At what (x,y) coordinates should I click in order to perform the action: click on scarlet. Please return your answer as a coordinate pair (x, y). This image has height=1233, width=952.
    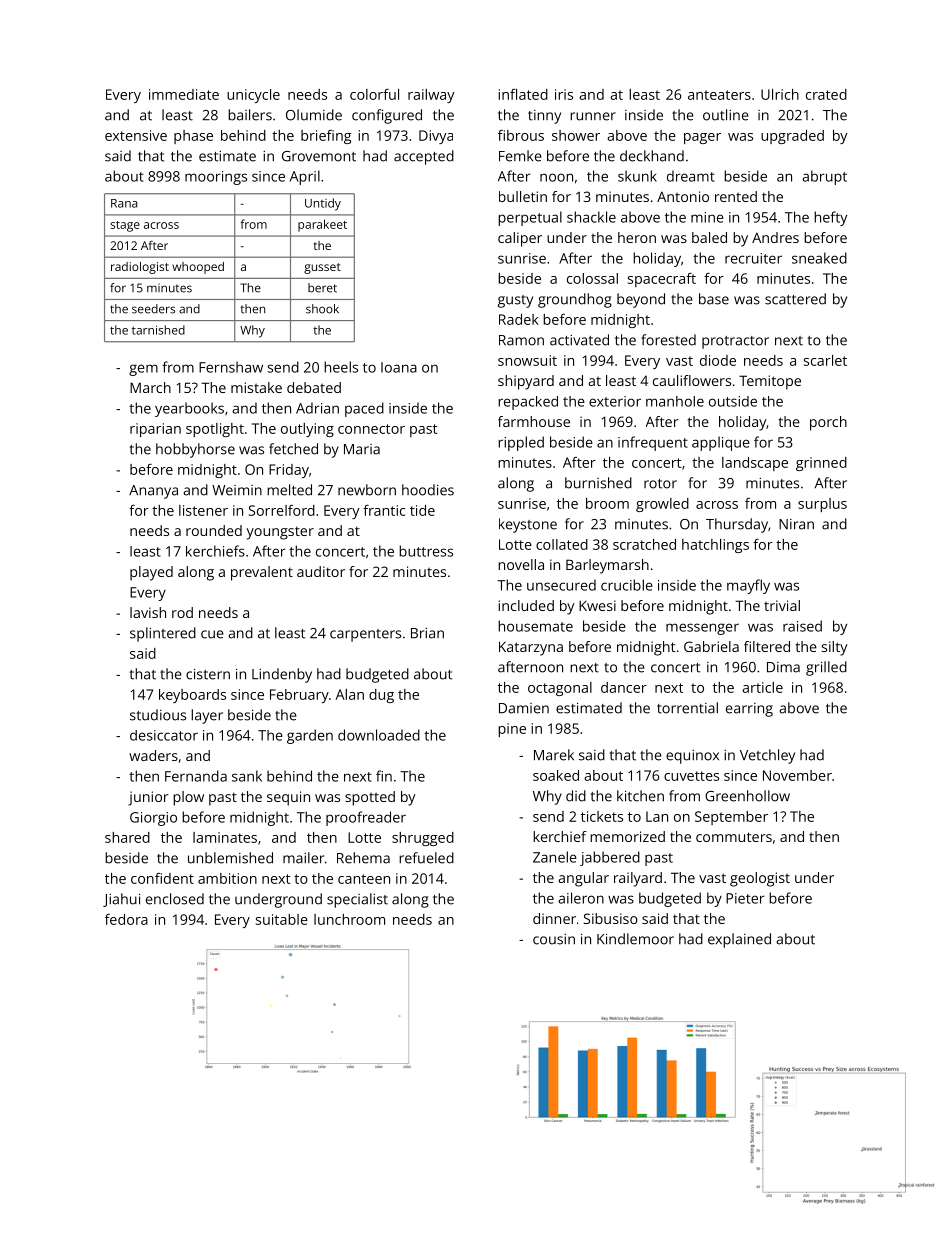
    Looking at the image, I should click on (825, 360).
